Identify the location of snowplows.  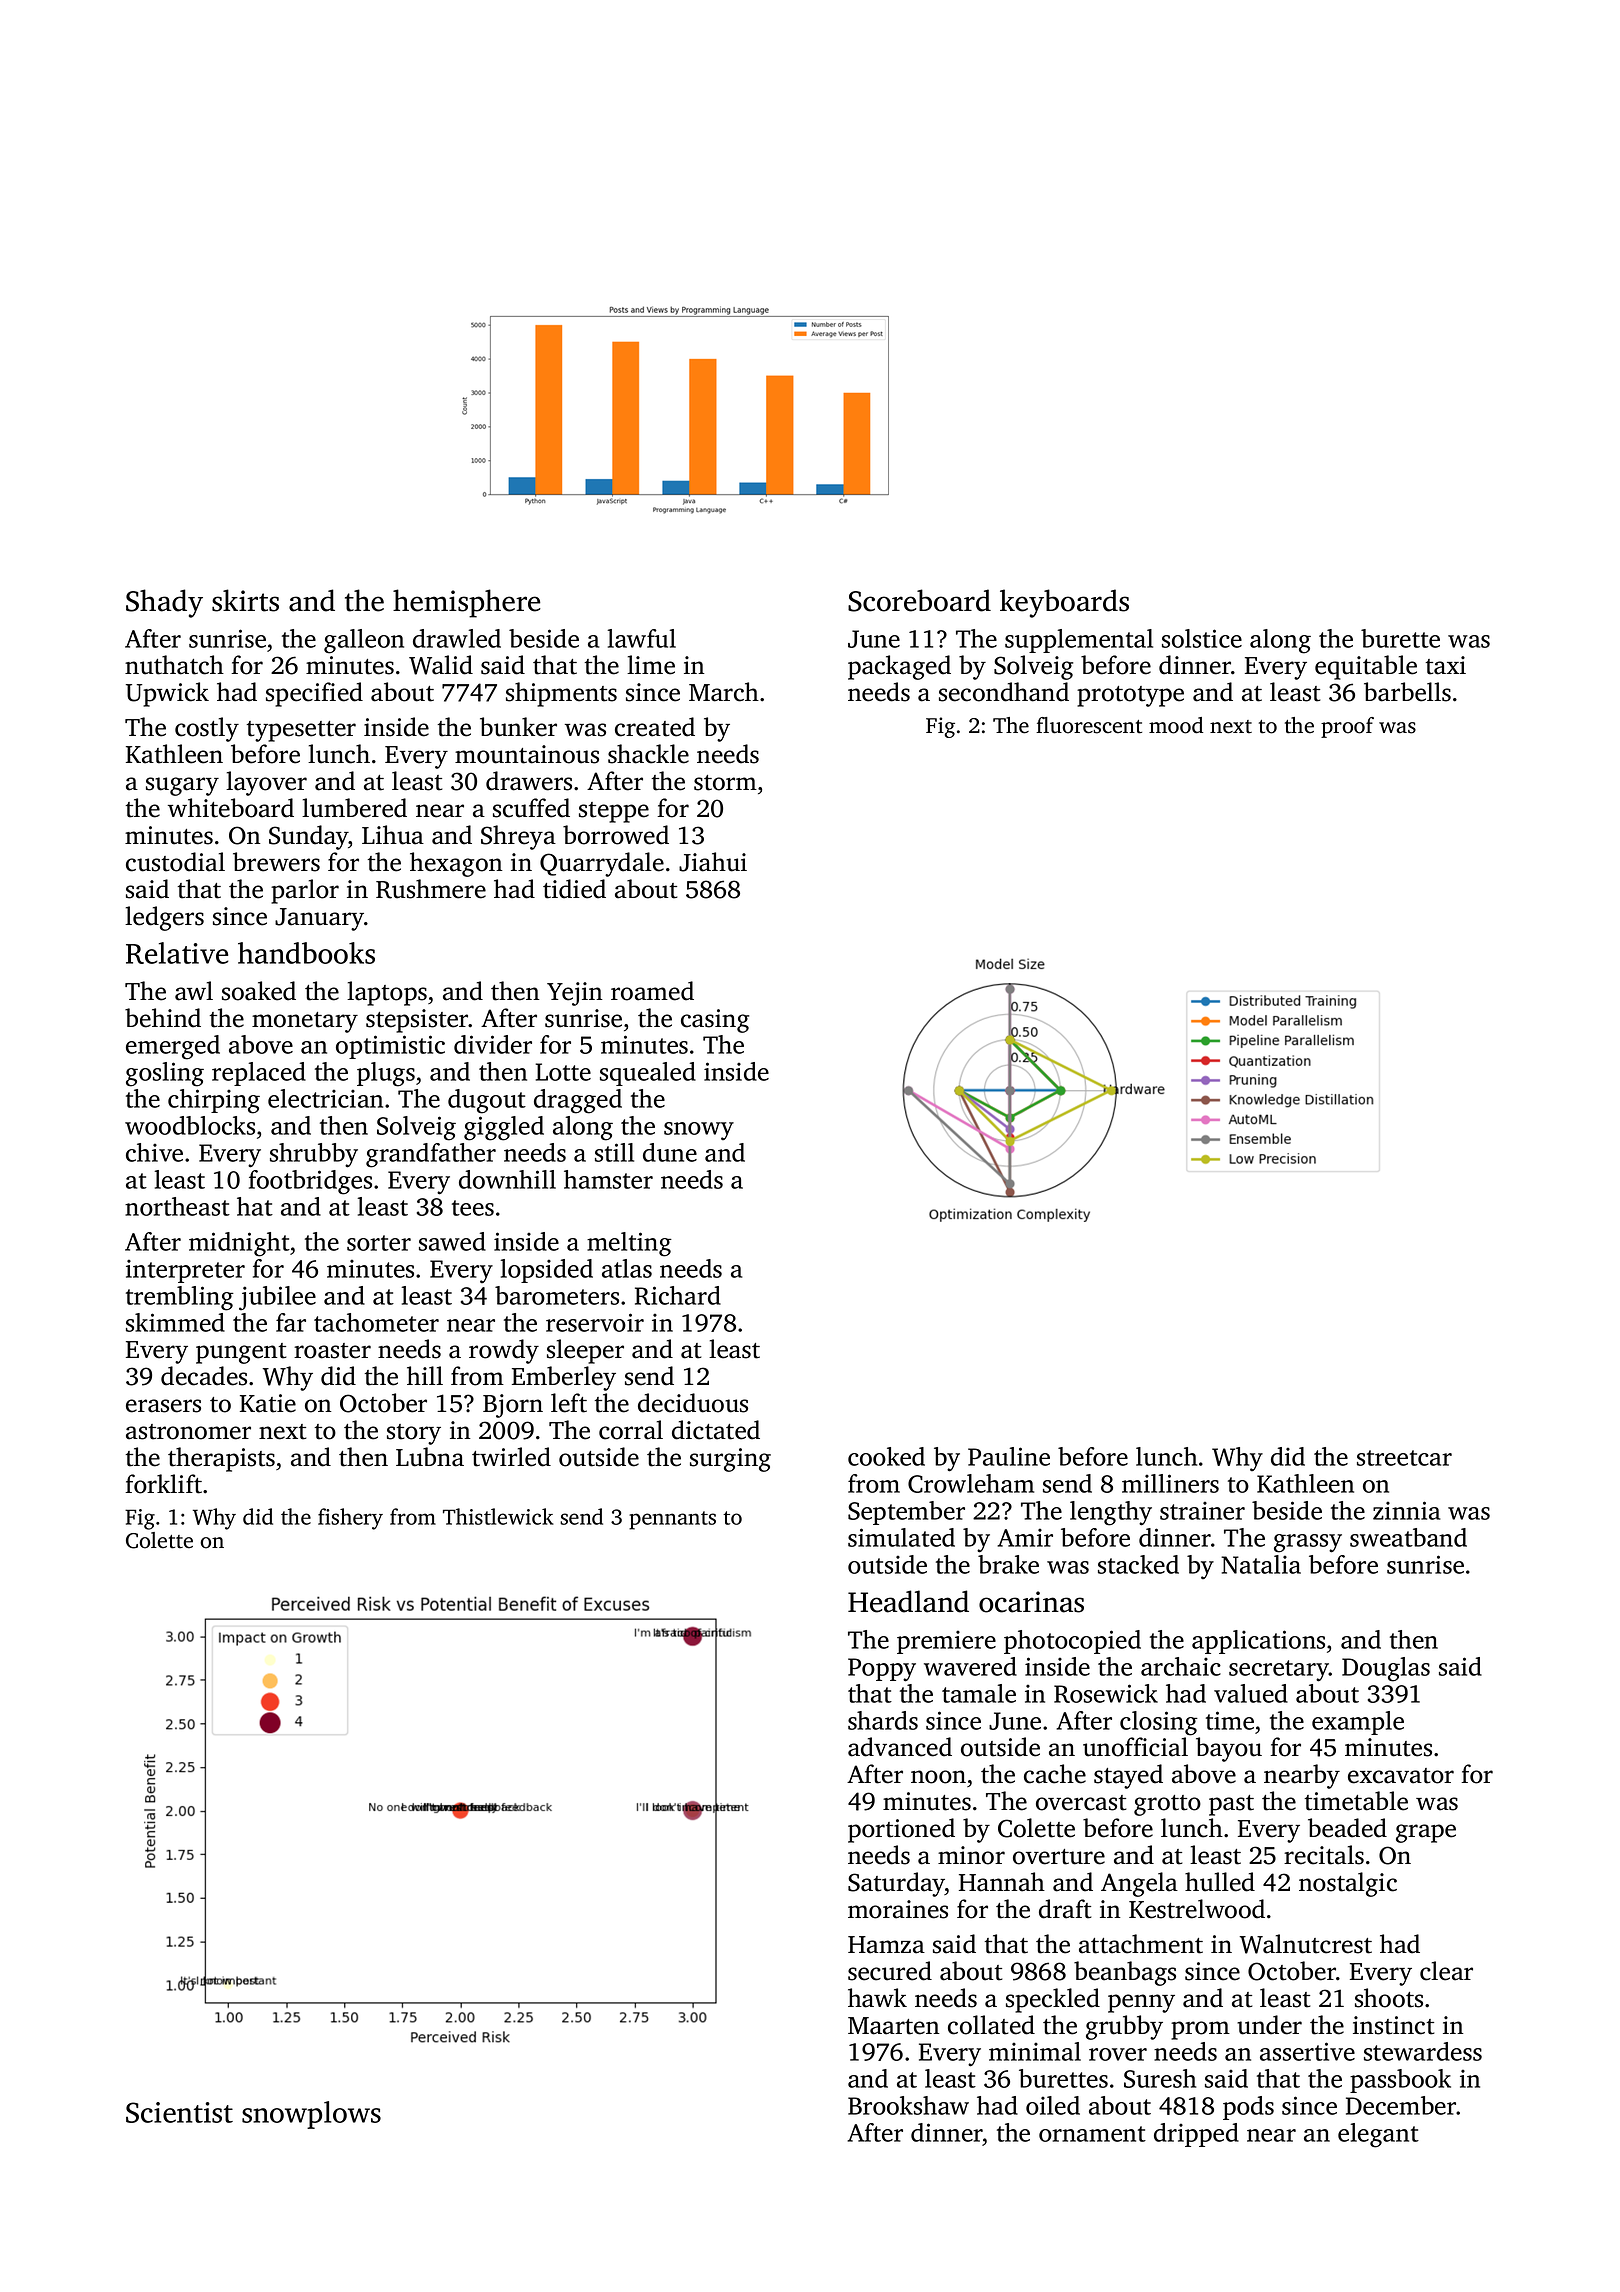
(311, 2115).
